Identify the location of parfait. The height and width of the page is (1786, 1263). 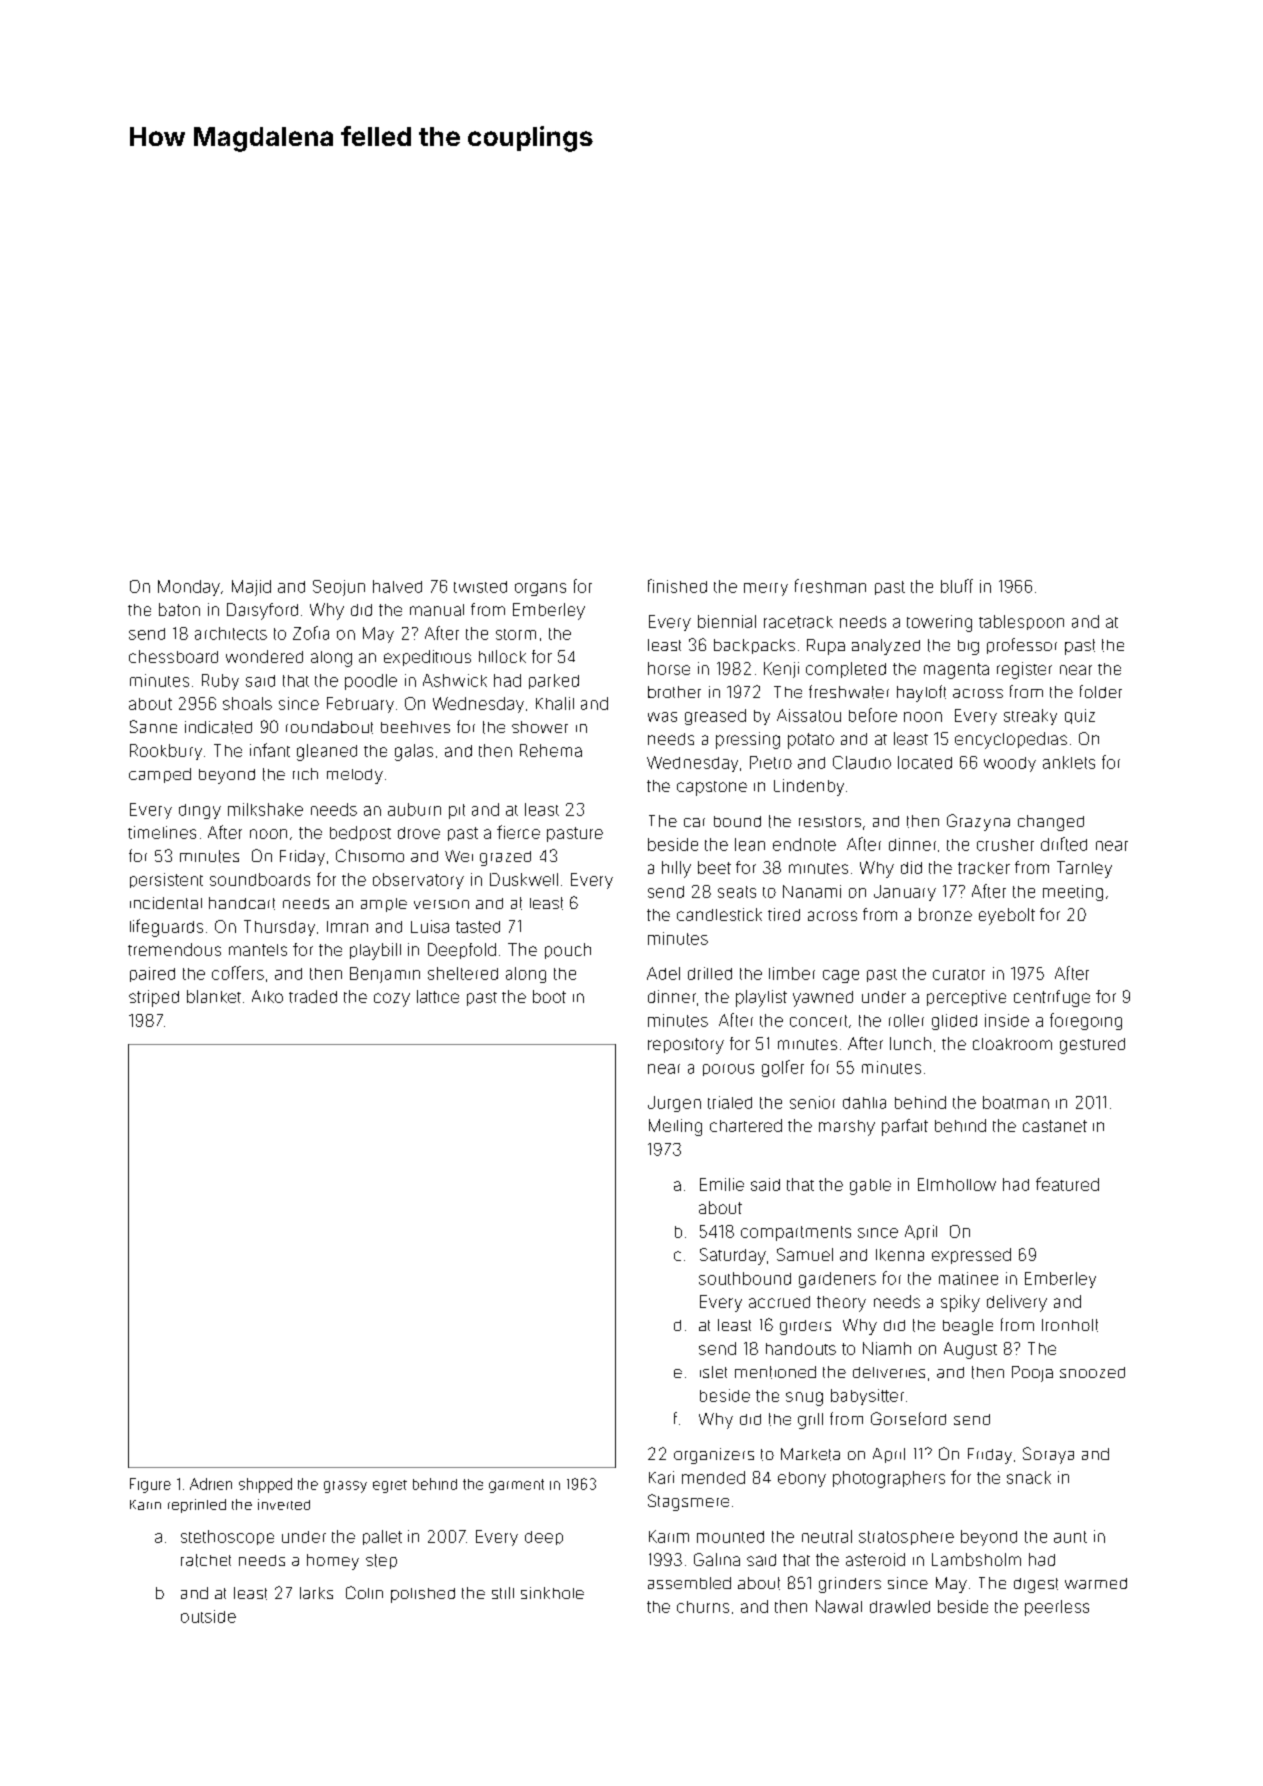
(905, 1127).
